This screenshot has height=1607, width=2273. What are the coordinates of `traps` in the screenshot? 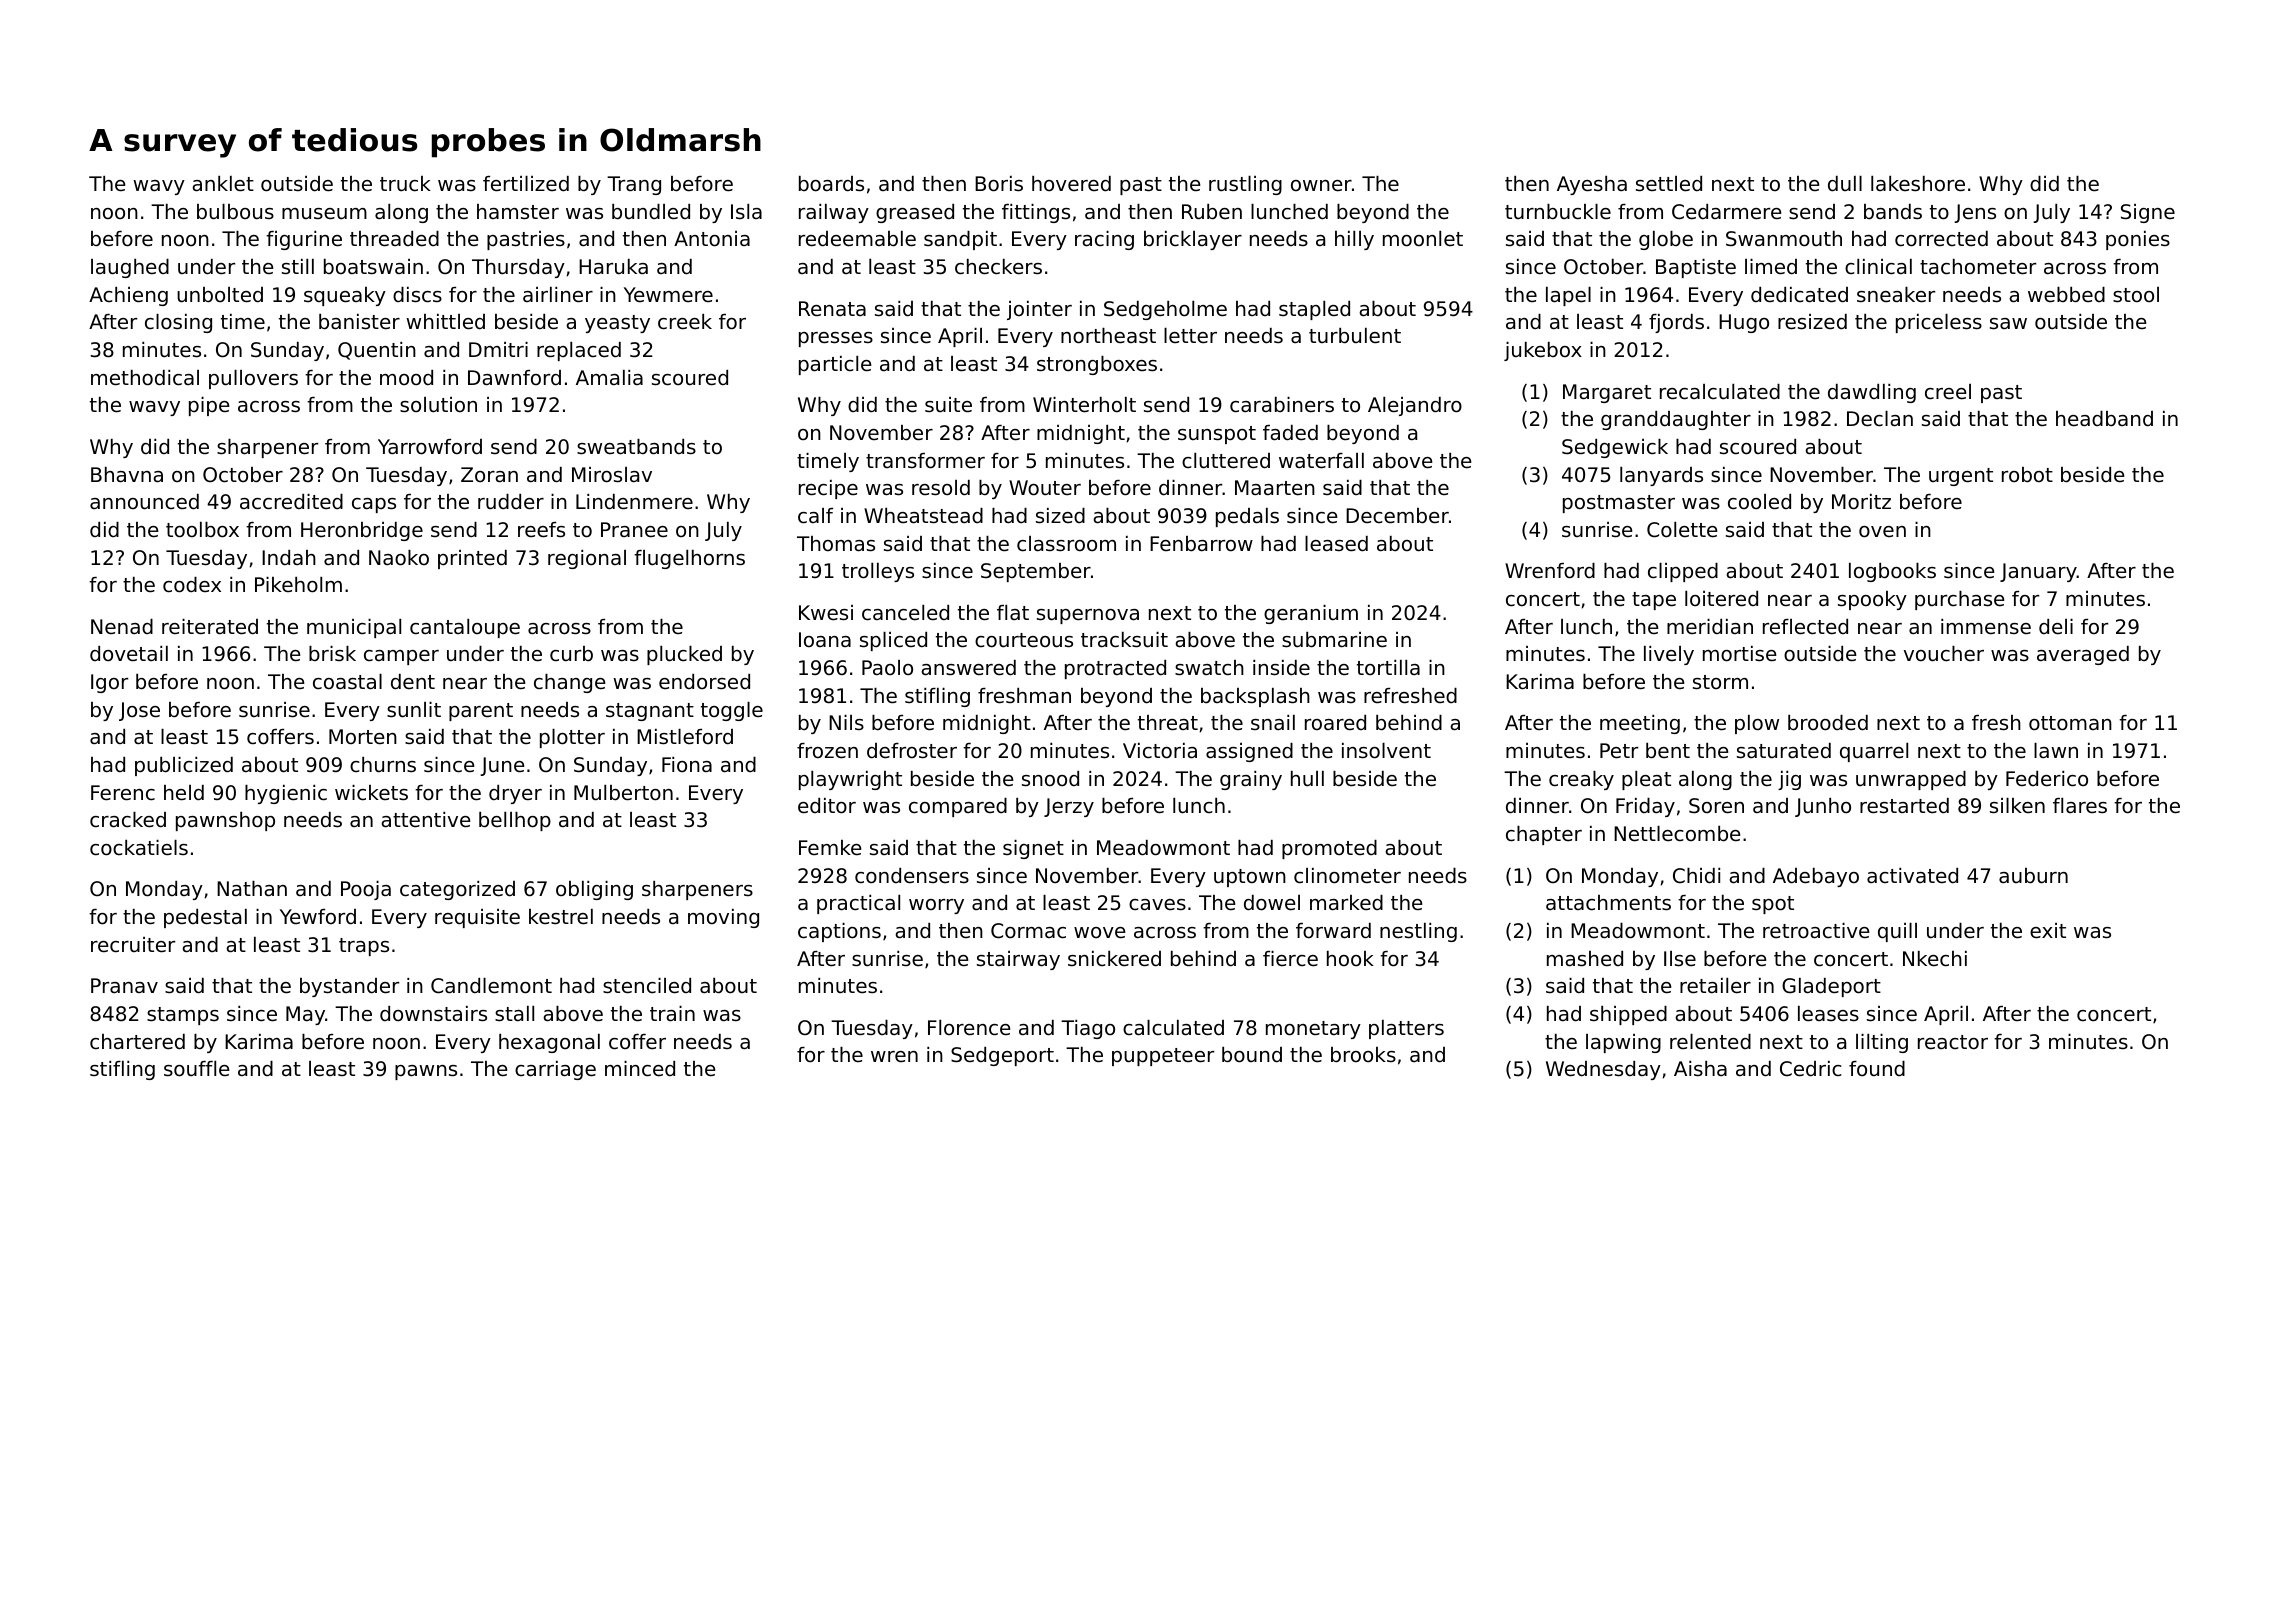 It's located at (364, 947).
